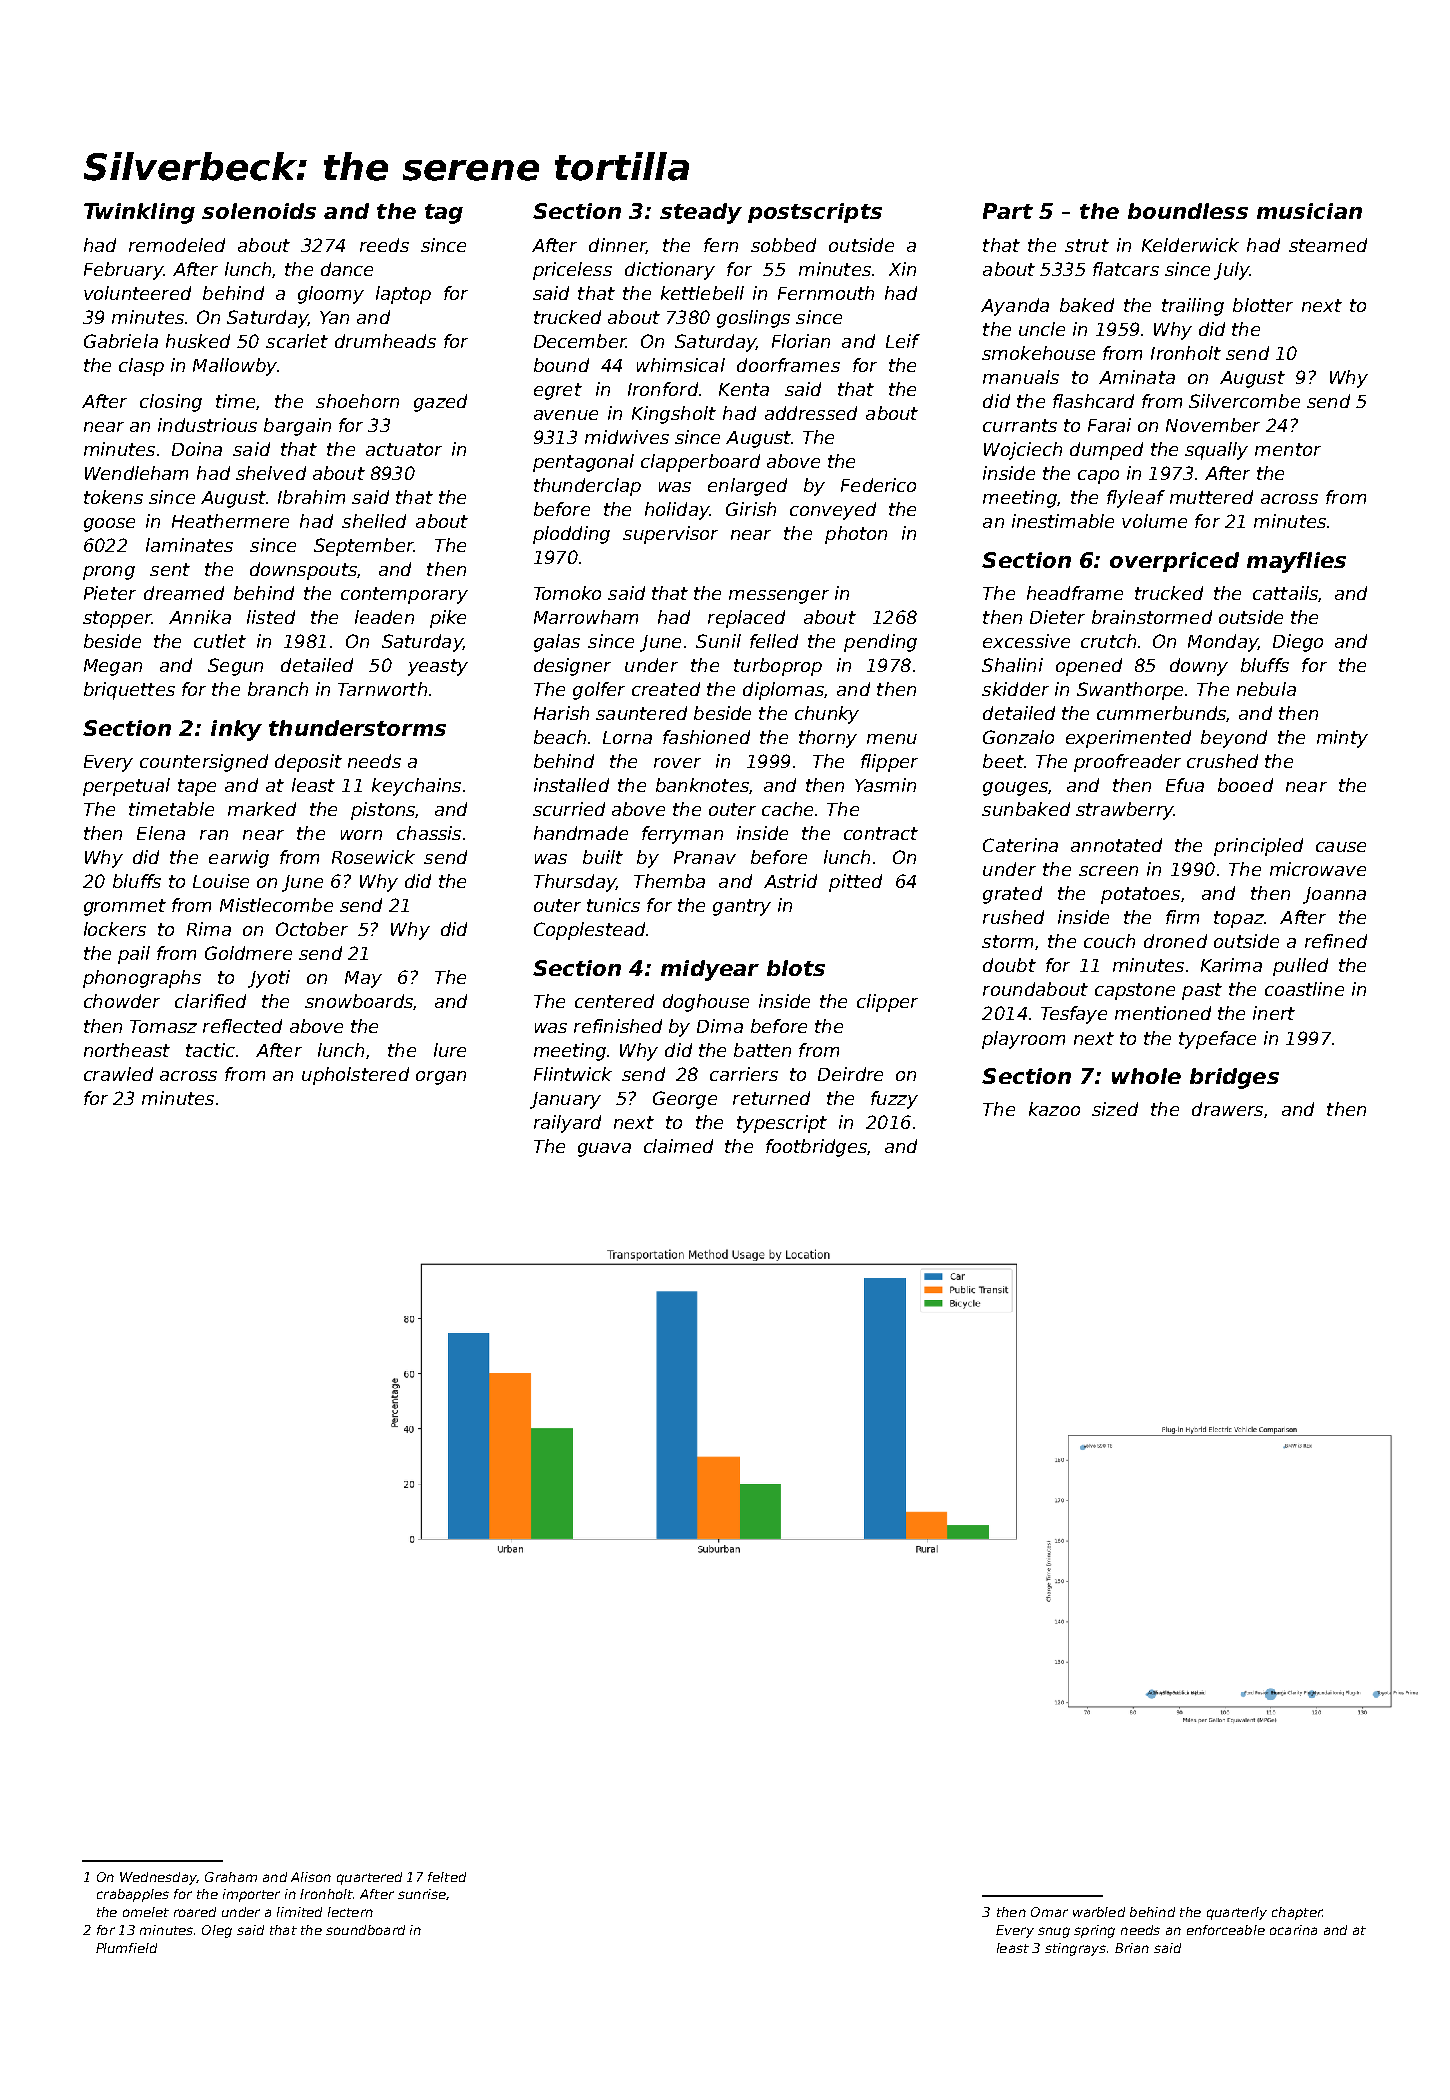  I want to click on perpetual, so click(126, 787).
